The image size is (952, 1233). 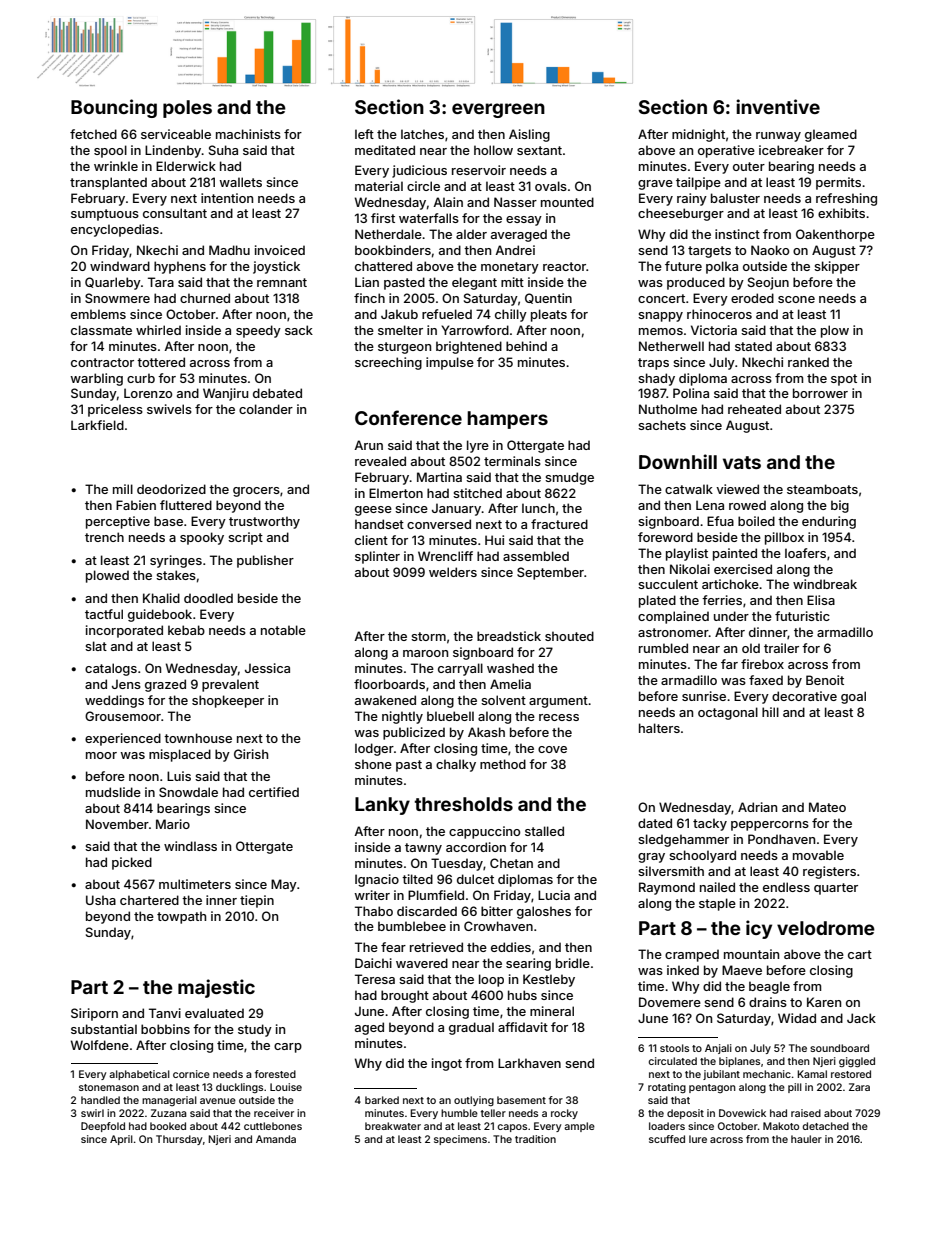 I want to click on towpath, so click(x=181, y=917).
